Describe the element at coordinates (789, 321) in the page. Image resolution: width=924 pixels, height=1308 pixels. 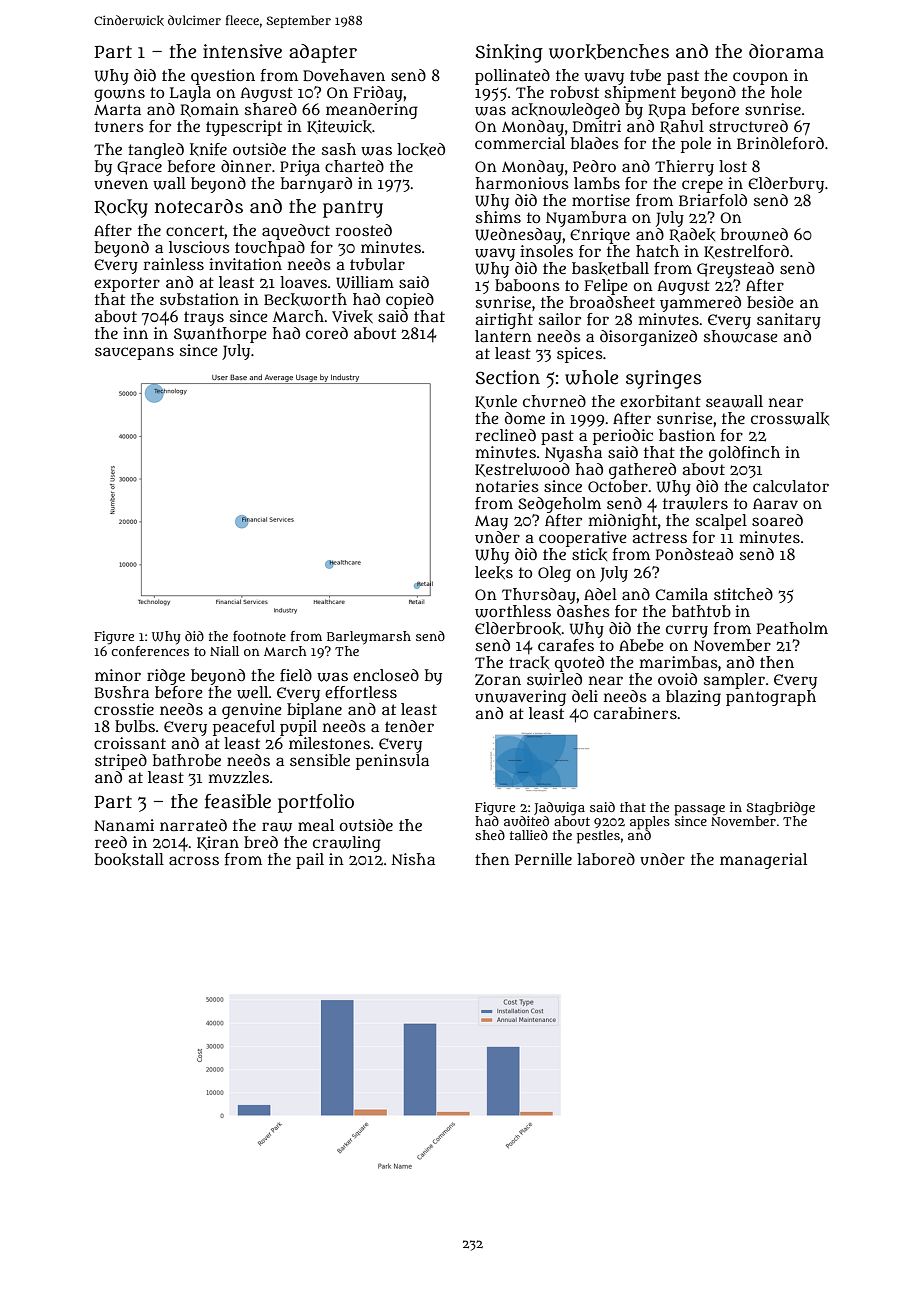
I see `sanitary` at that location.
